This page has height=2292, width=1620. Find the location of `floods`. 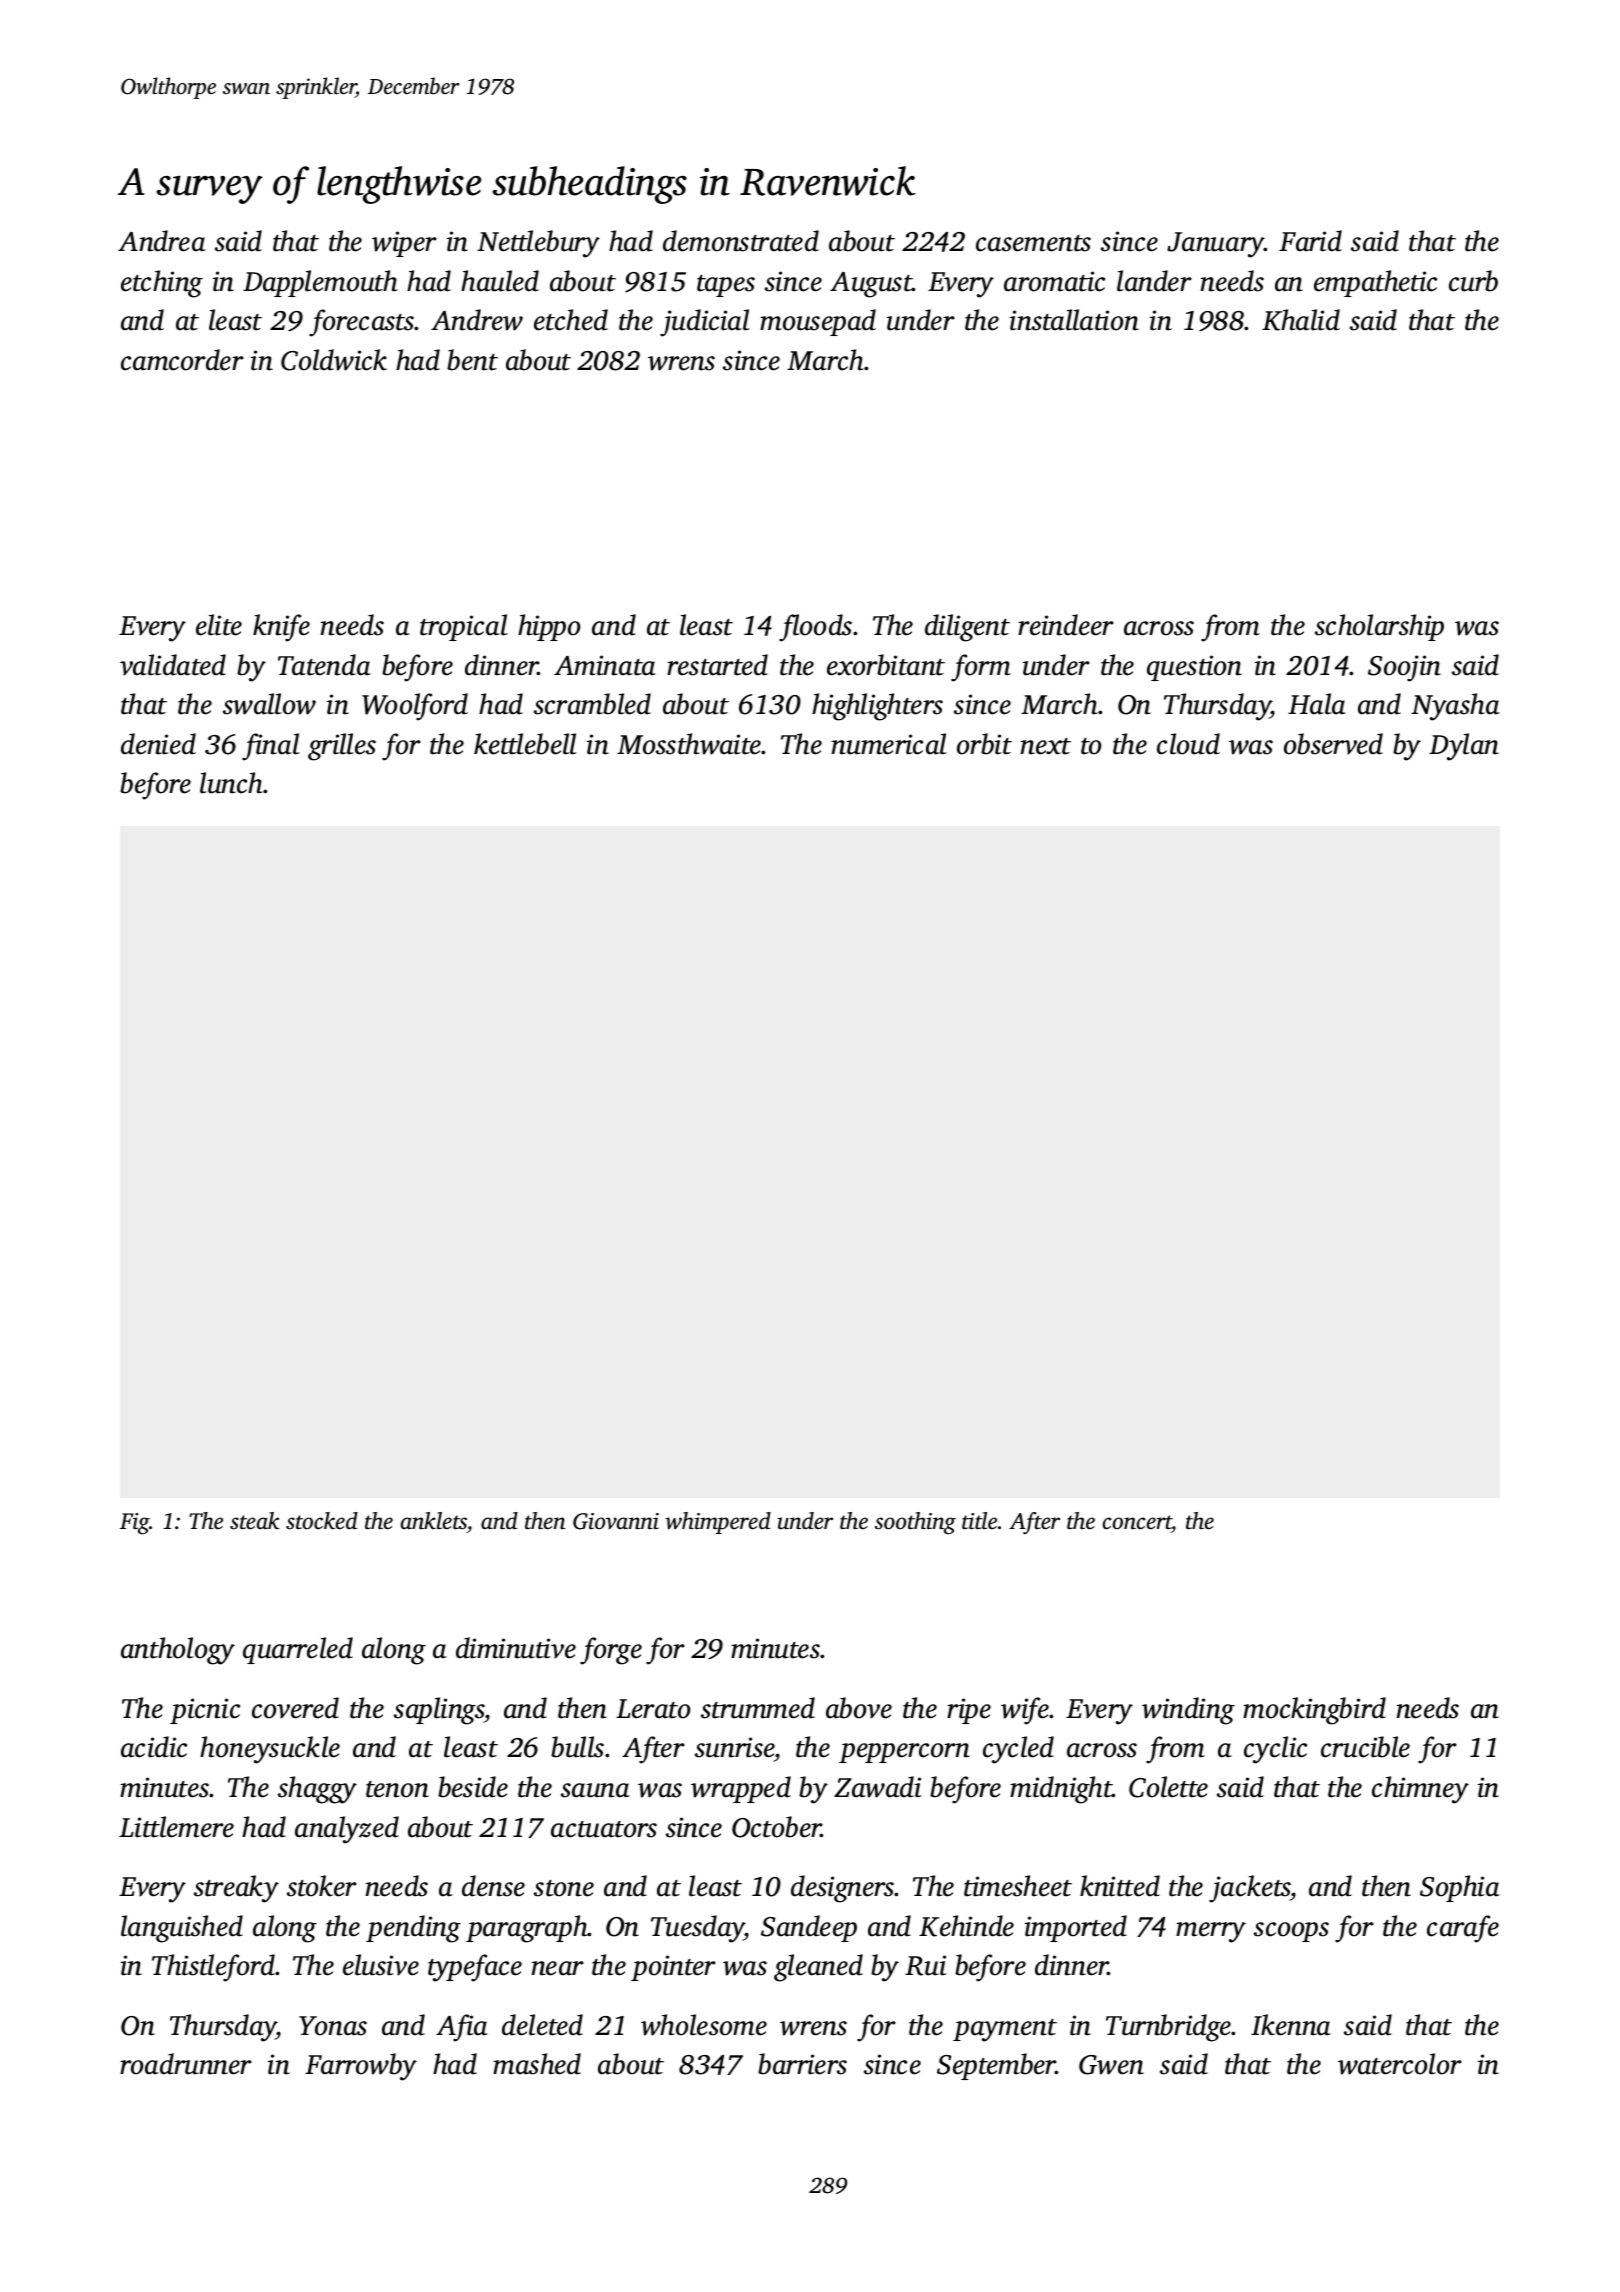

floods is located at coordinates (815, 628).
